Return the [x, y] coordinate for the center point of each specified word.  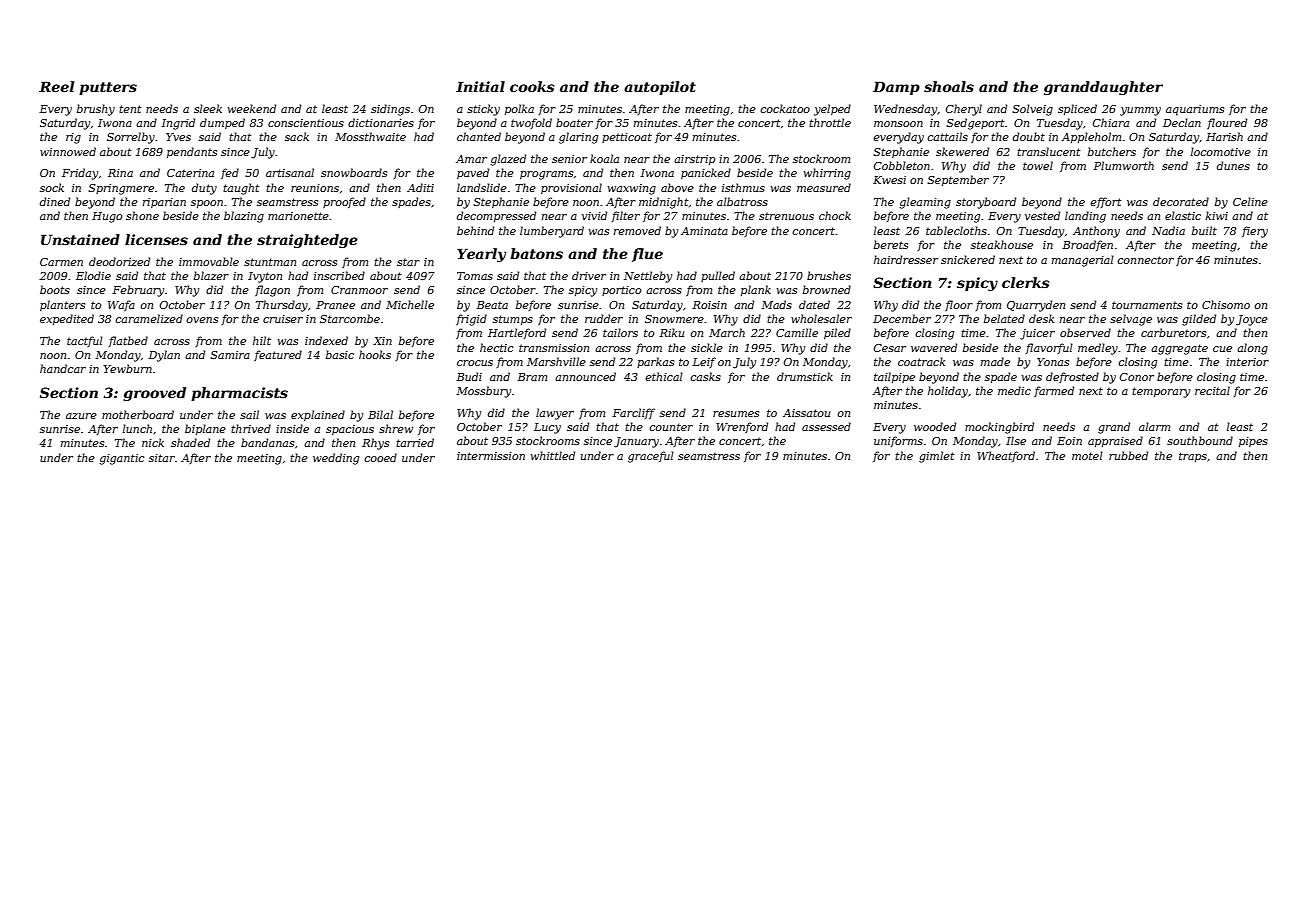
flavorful [1049, 348]
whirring [827, 174]
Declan [1182, 122]
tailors [620, 332]
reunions [315, 188]
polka [519, 109]
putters [108, 88]
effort [1106, 202]
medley [1098, 349]
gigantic [121, 459]
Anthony [1096, 232]
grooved [154, 394]
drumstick [805, 376]
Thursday [282, 306]
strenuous [786, 216]
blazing [244, 217]
